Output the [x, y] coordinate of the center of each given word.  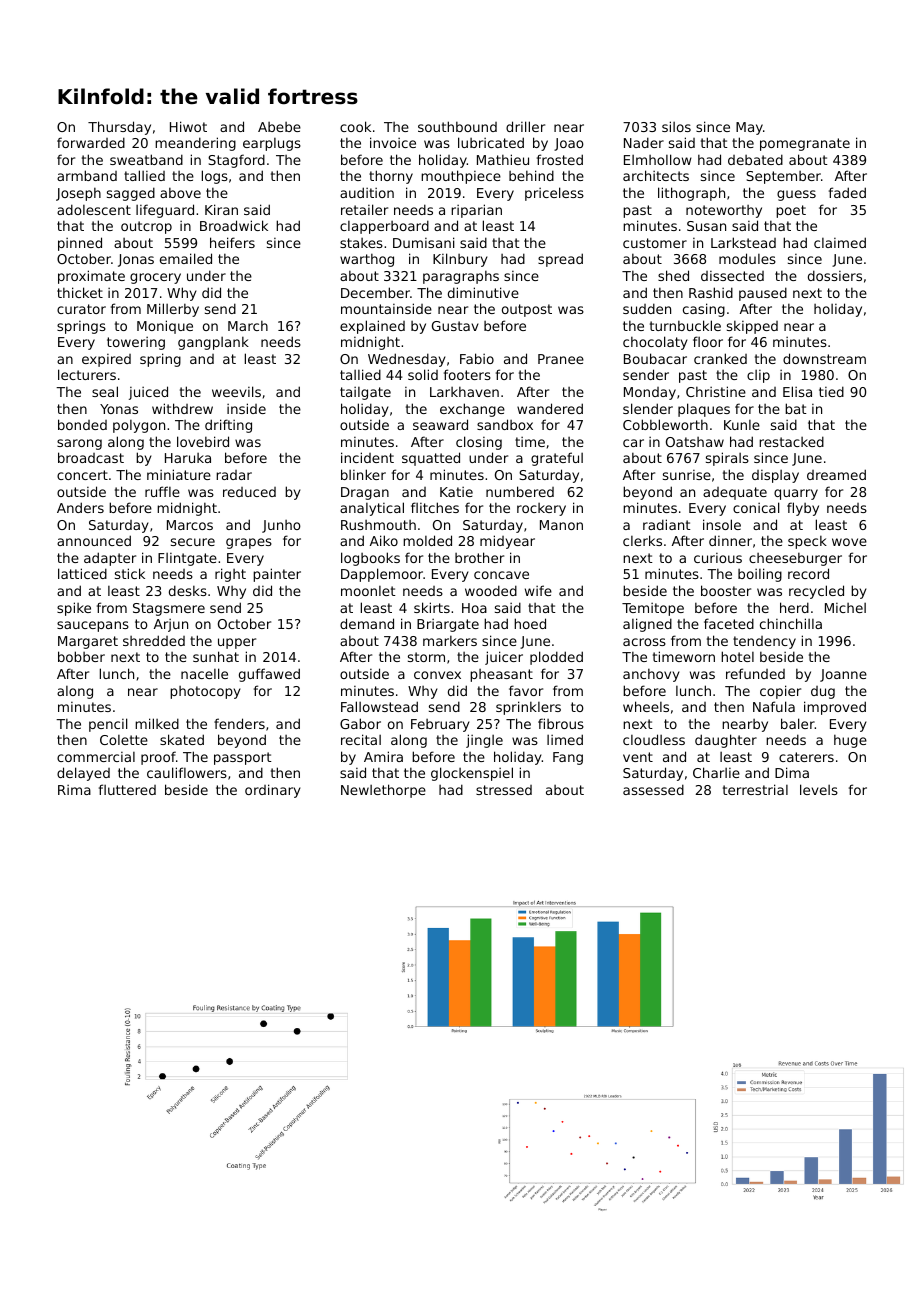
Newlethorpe [383, 791]
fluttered [127, 789]
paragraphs [461, 277]
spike [74, 609]
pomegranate [805, 144]
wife [538, 590]
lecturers [87, 374]
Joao [569, 144]
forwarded [91, 142]
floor [708, 341]
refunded [755, 673]
